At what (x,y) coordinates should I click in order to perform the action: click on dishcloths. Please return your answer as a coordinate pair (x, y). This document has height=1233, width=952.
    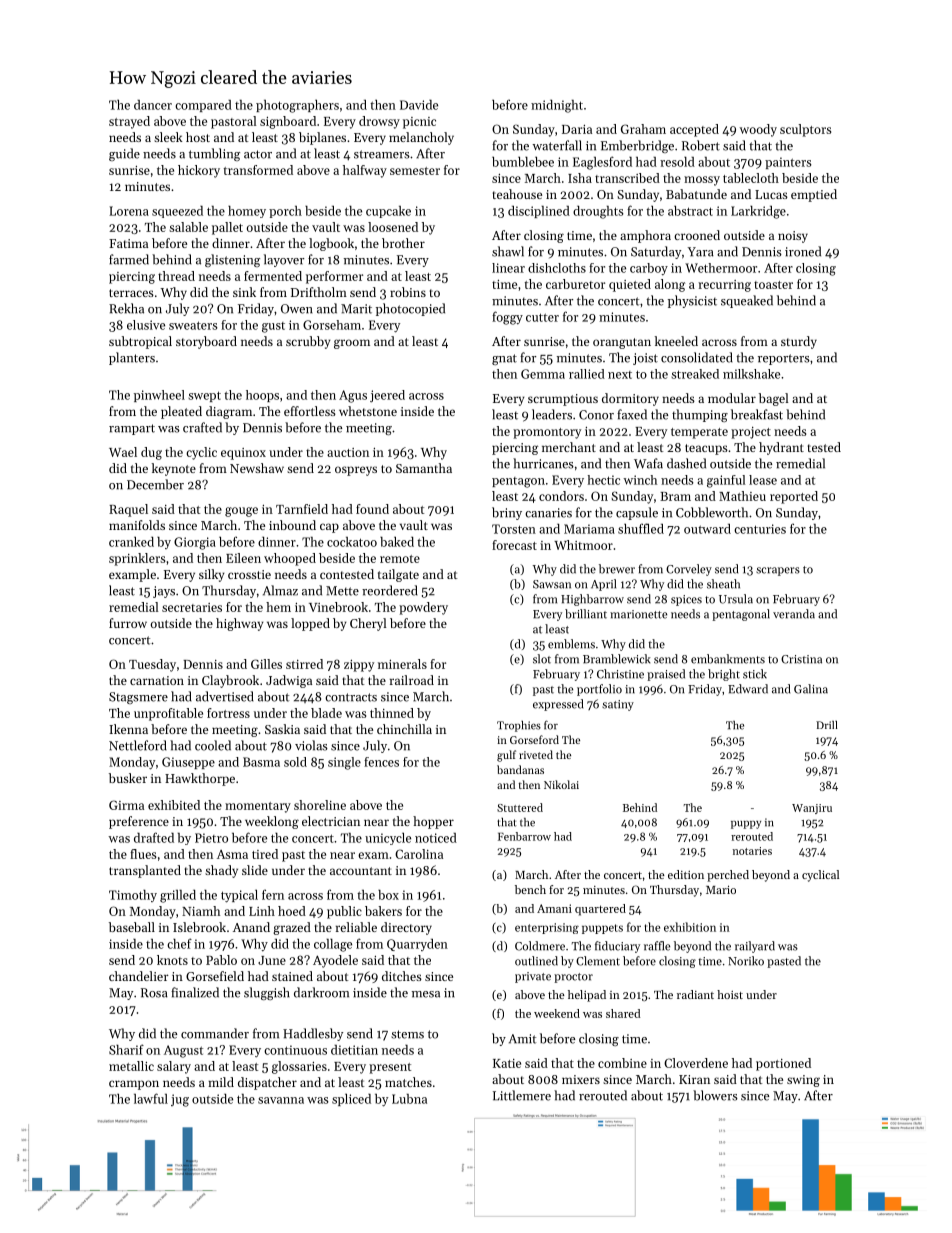
    Looking at the image, I should click on (557, 268).
